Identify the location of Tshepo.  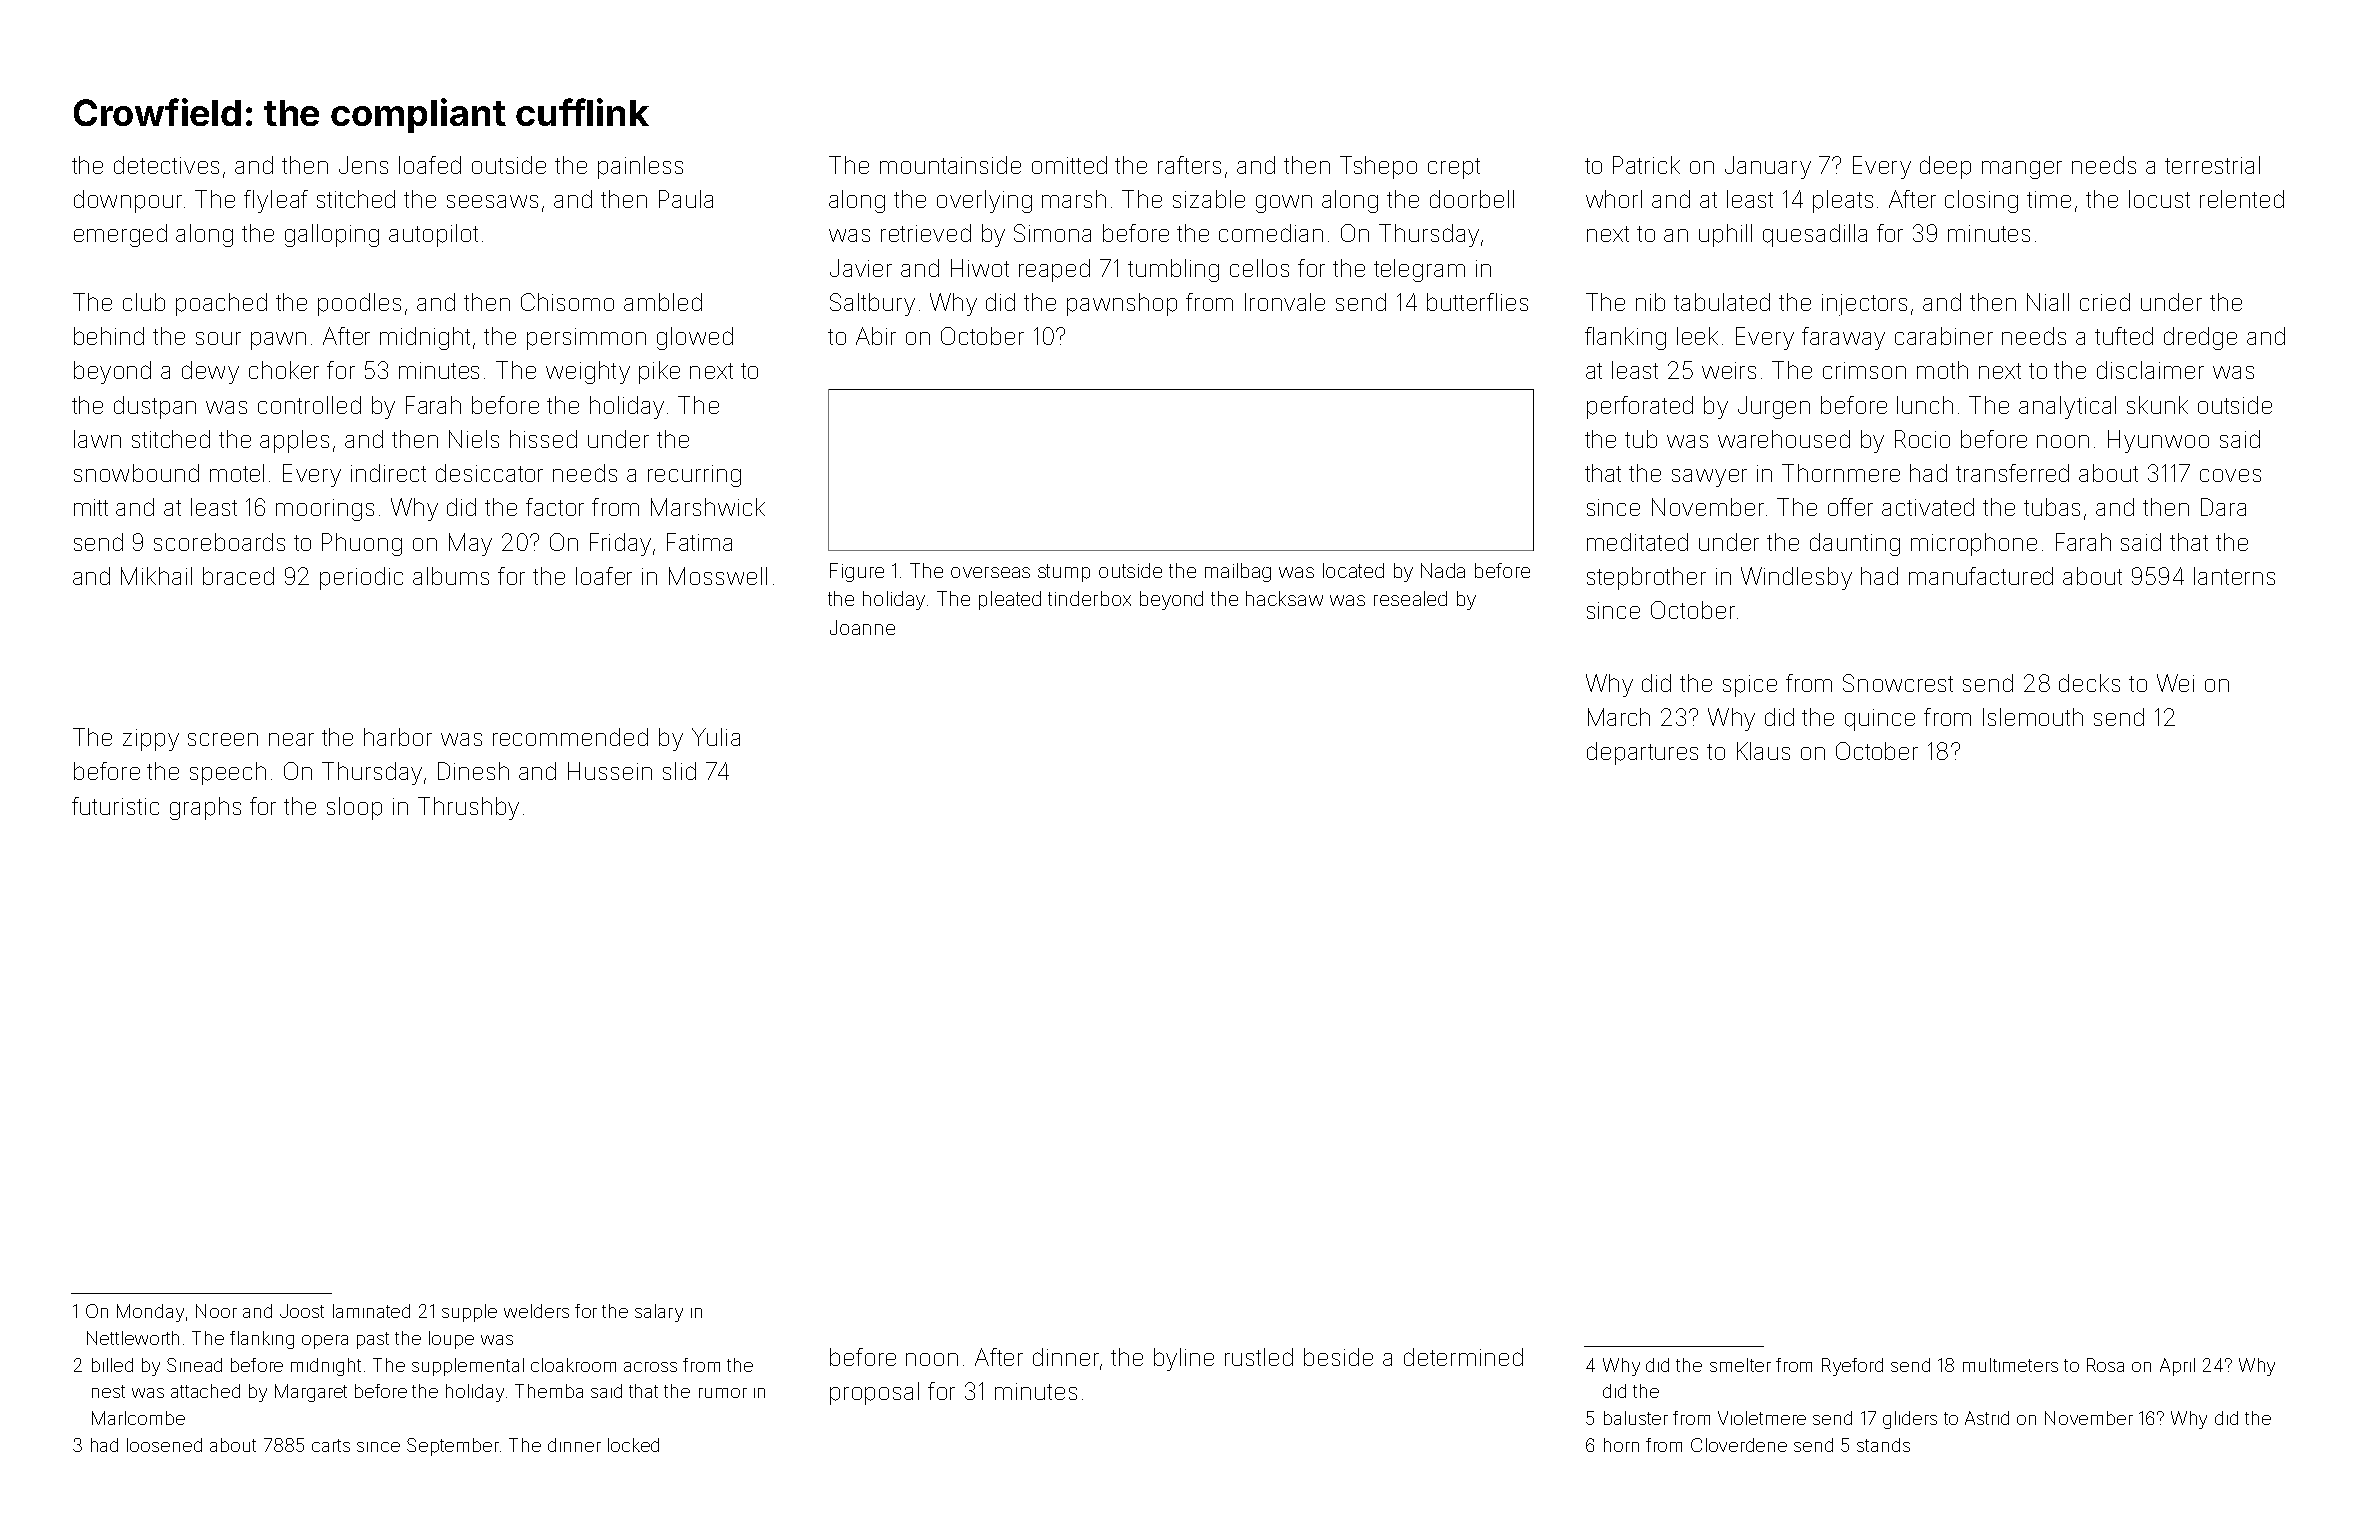
(1378, 167).
